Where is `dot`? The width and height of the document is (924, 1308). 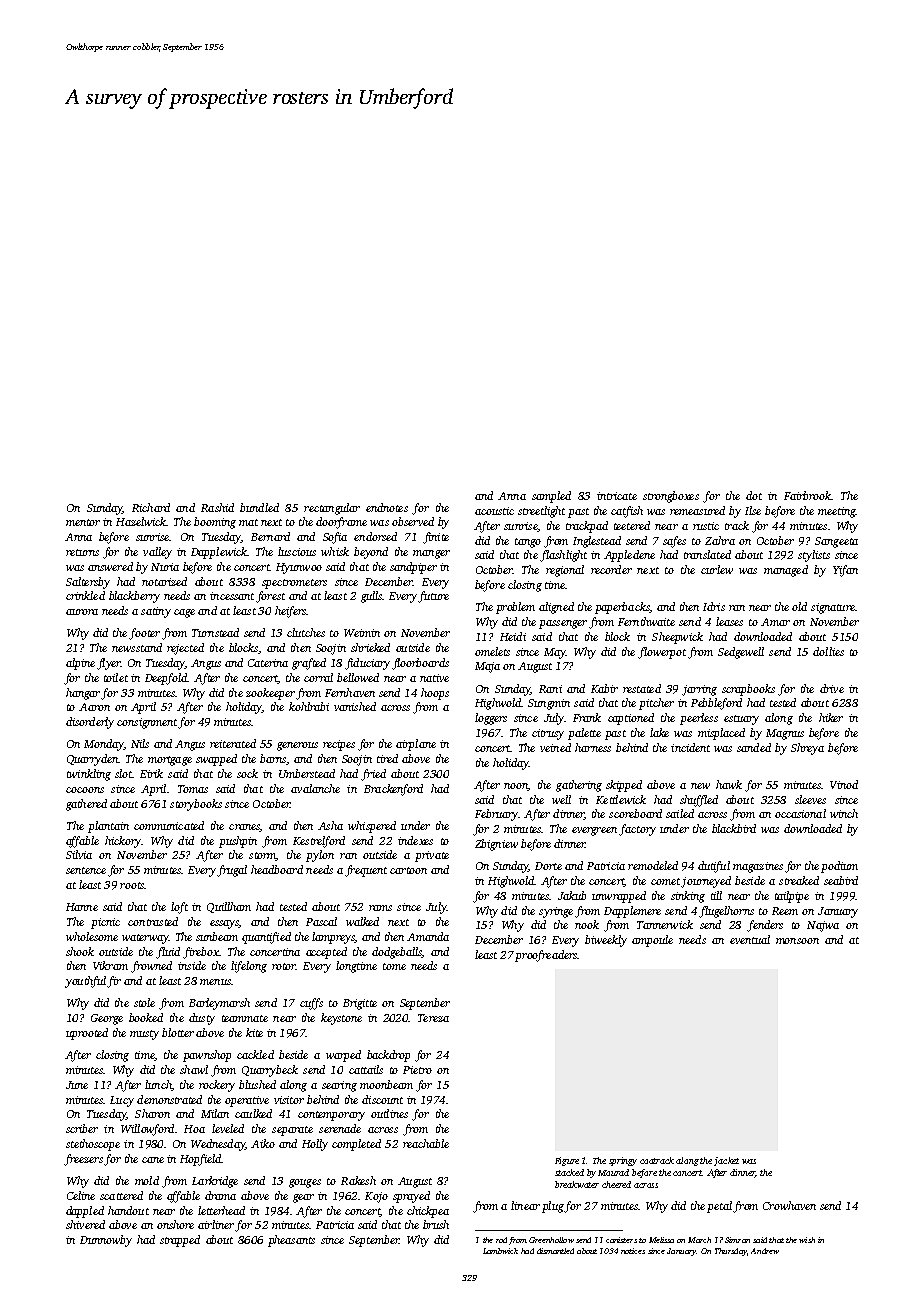
dot is located at coordinates (754, 495).
